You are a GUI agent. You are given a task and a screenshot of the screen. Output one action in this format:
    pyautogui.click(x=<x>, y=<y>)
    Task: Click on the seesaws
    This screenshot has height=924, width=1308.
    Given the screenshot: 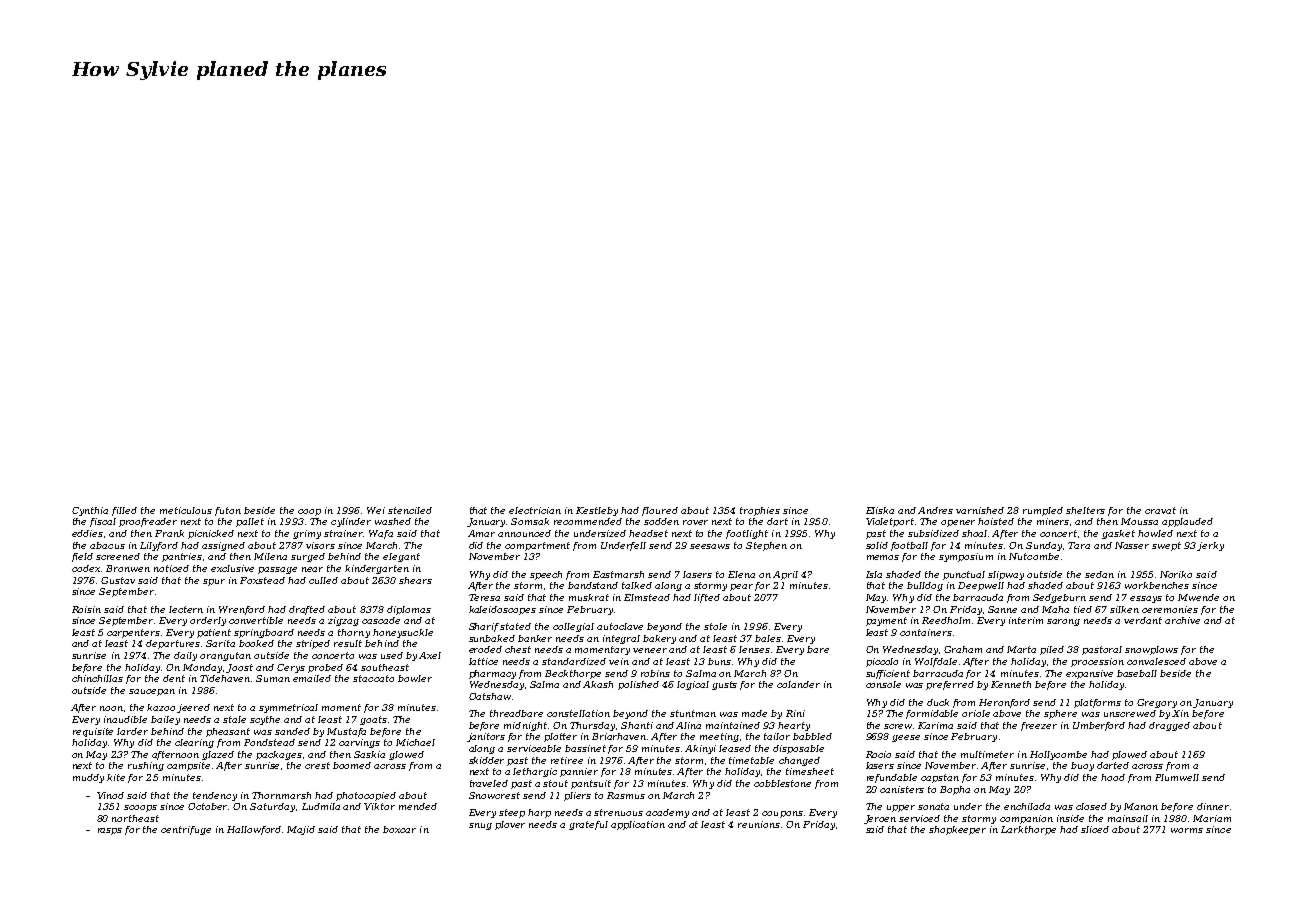 What is the action you would take?
    pyautogui.click(x=710, y=546)
